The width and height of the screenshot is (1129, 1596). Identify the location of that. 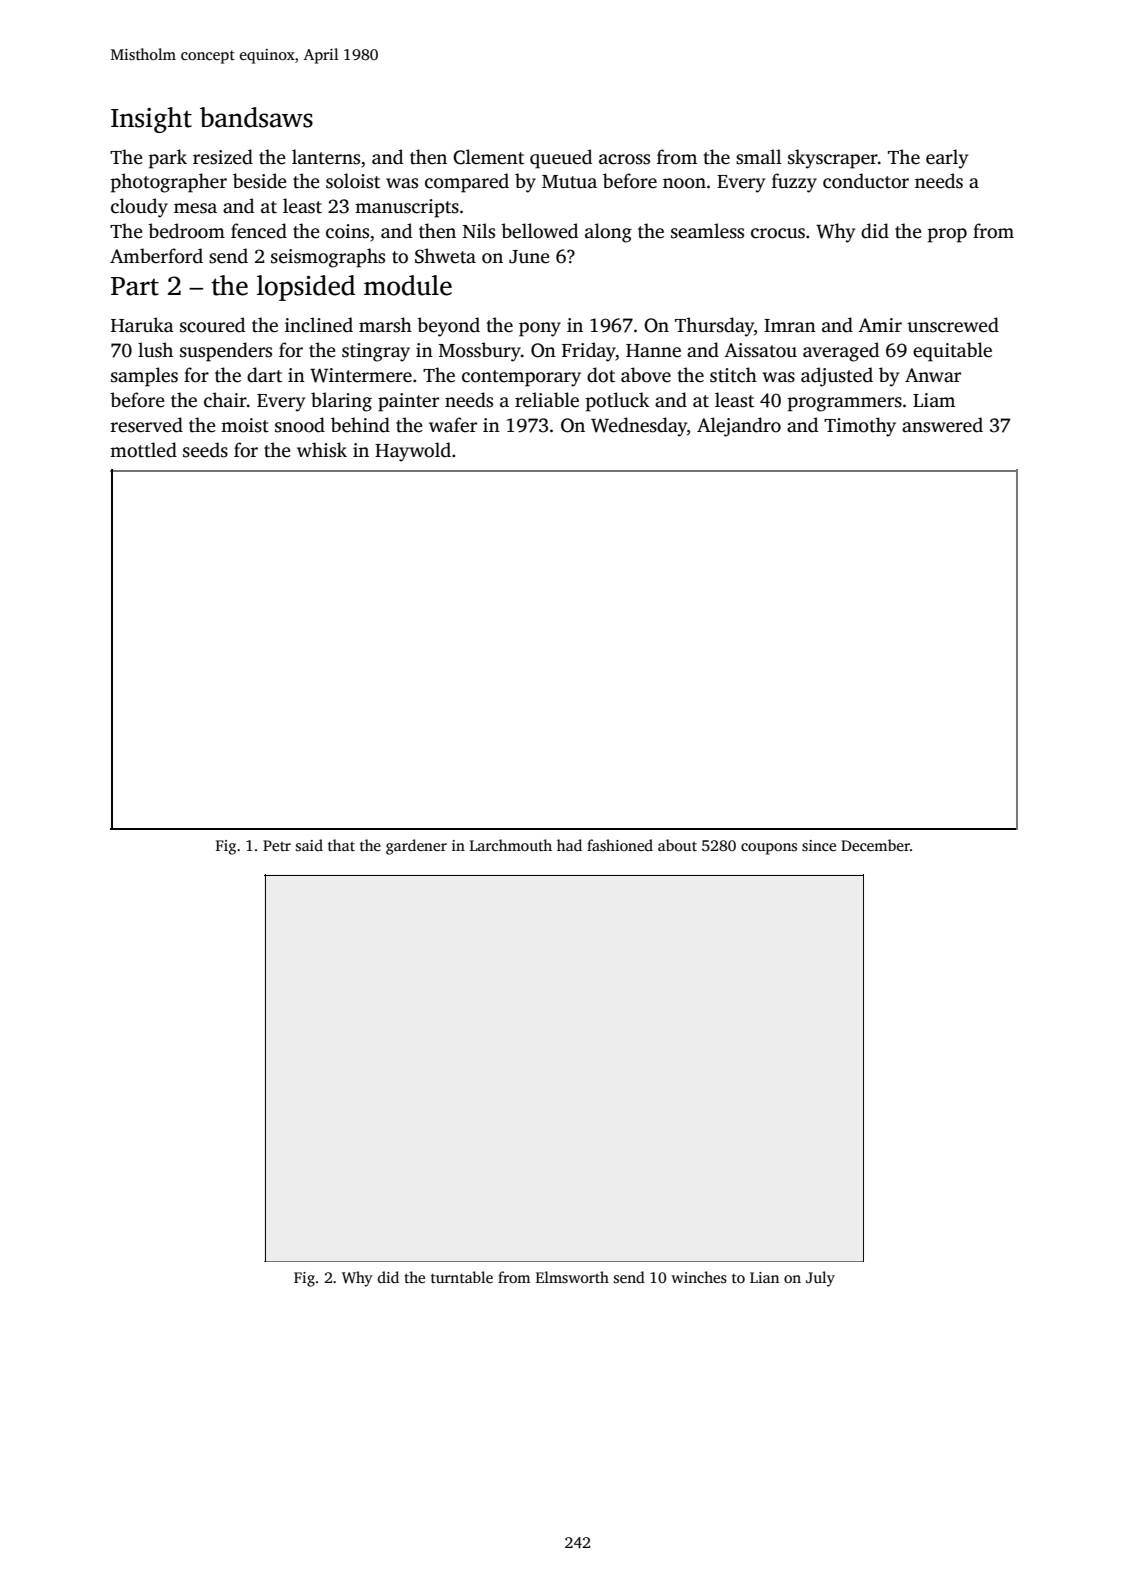
(341, 845).
